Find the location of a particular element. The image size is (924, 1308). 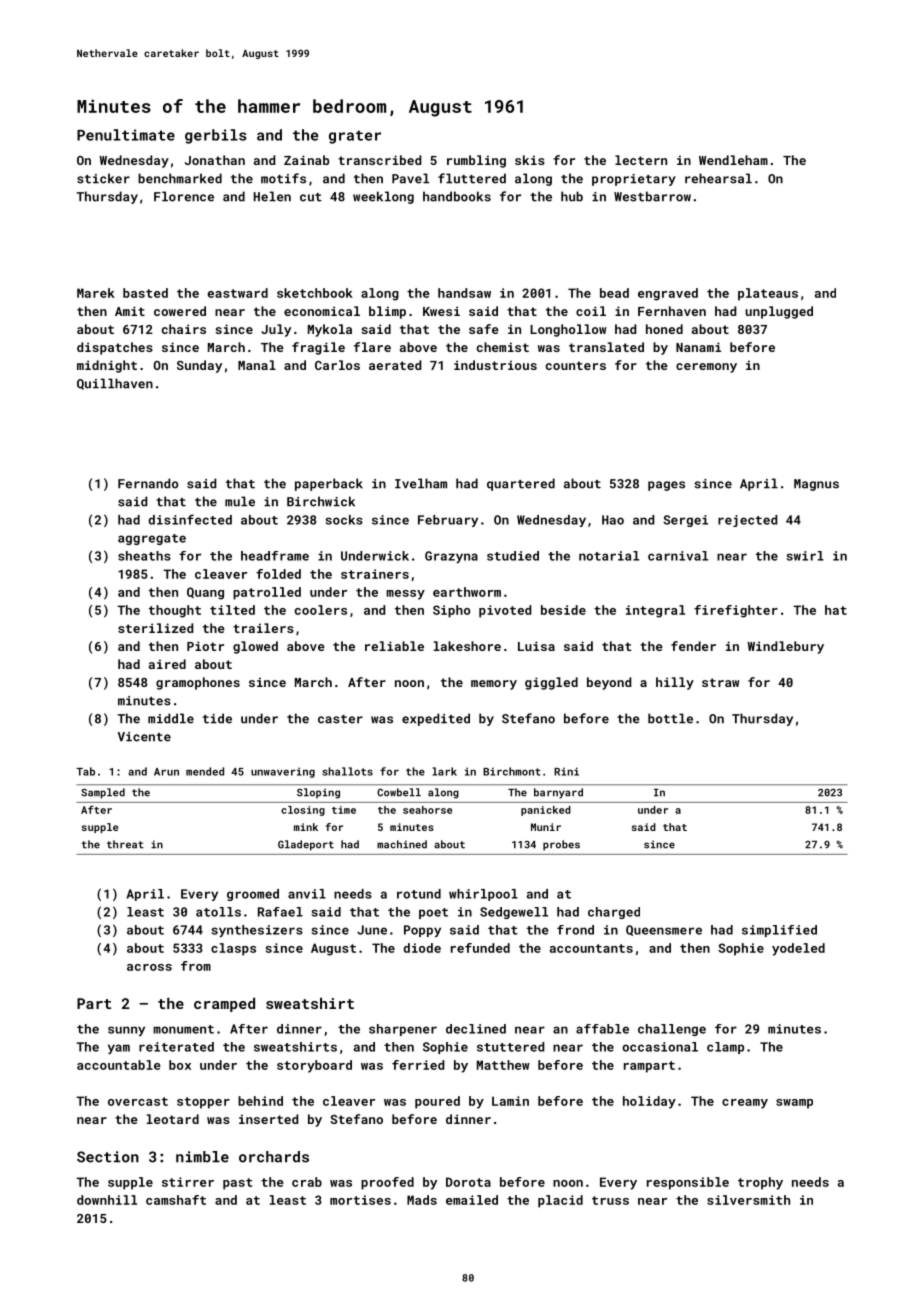

basted is located at coordinates (145, 293).
